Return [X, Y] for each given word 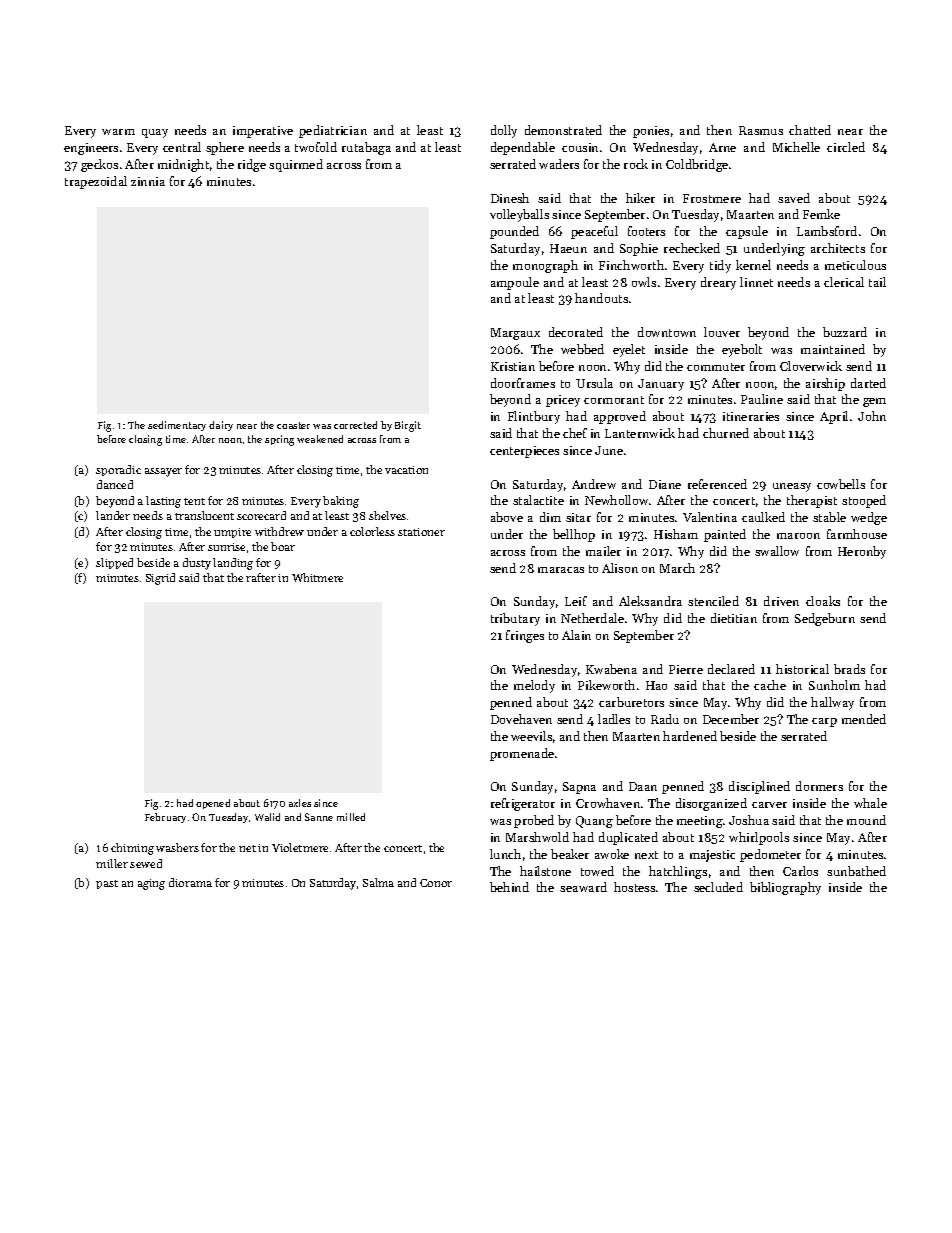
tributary [515, 619]
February [165, 818]
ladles [614, 719]
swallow [777, 551]
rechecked [692, 248]
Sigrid [160, 579]
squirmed [296, 165]
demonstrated [563, 130]
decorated [576, 332]
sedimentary [177, 426]
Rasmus [761, 130]
